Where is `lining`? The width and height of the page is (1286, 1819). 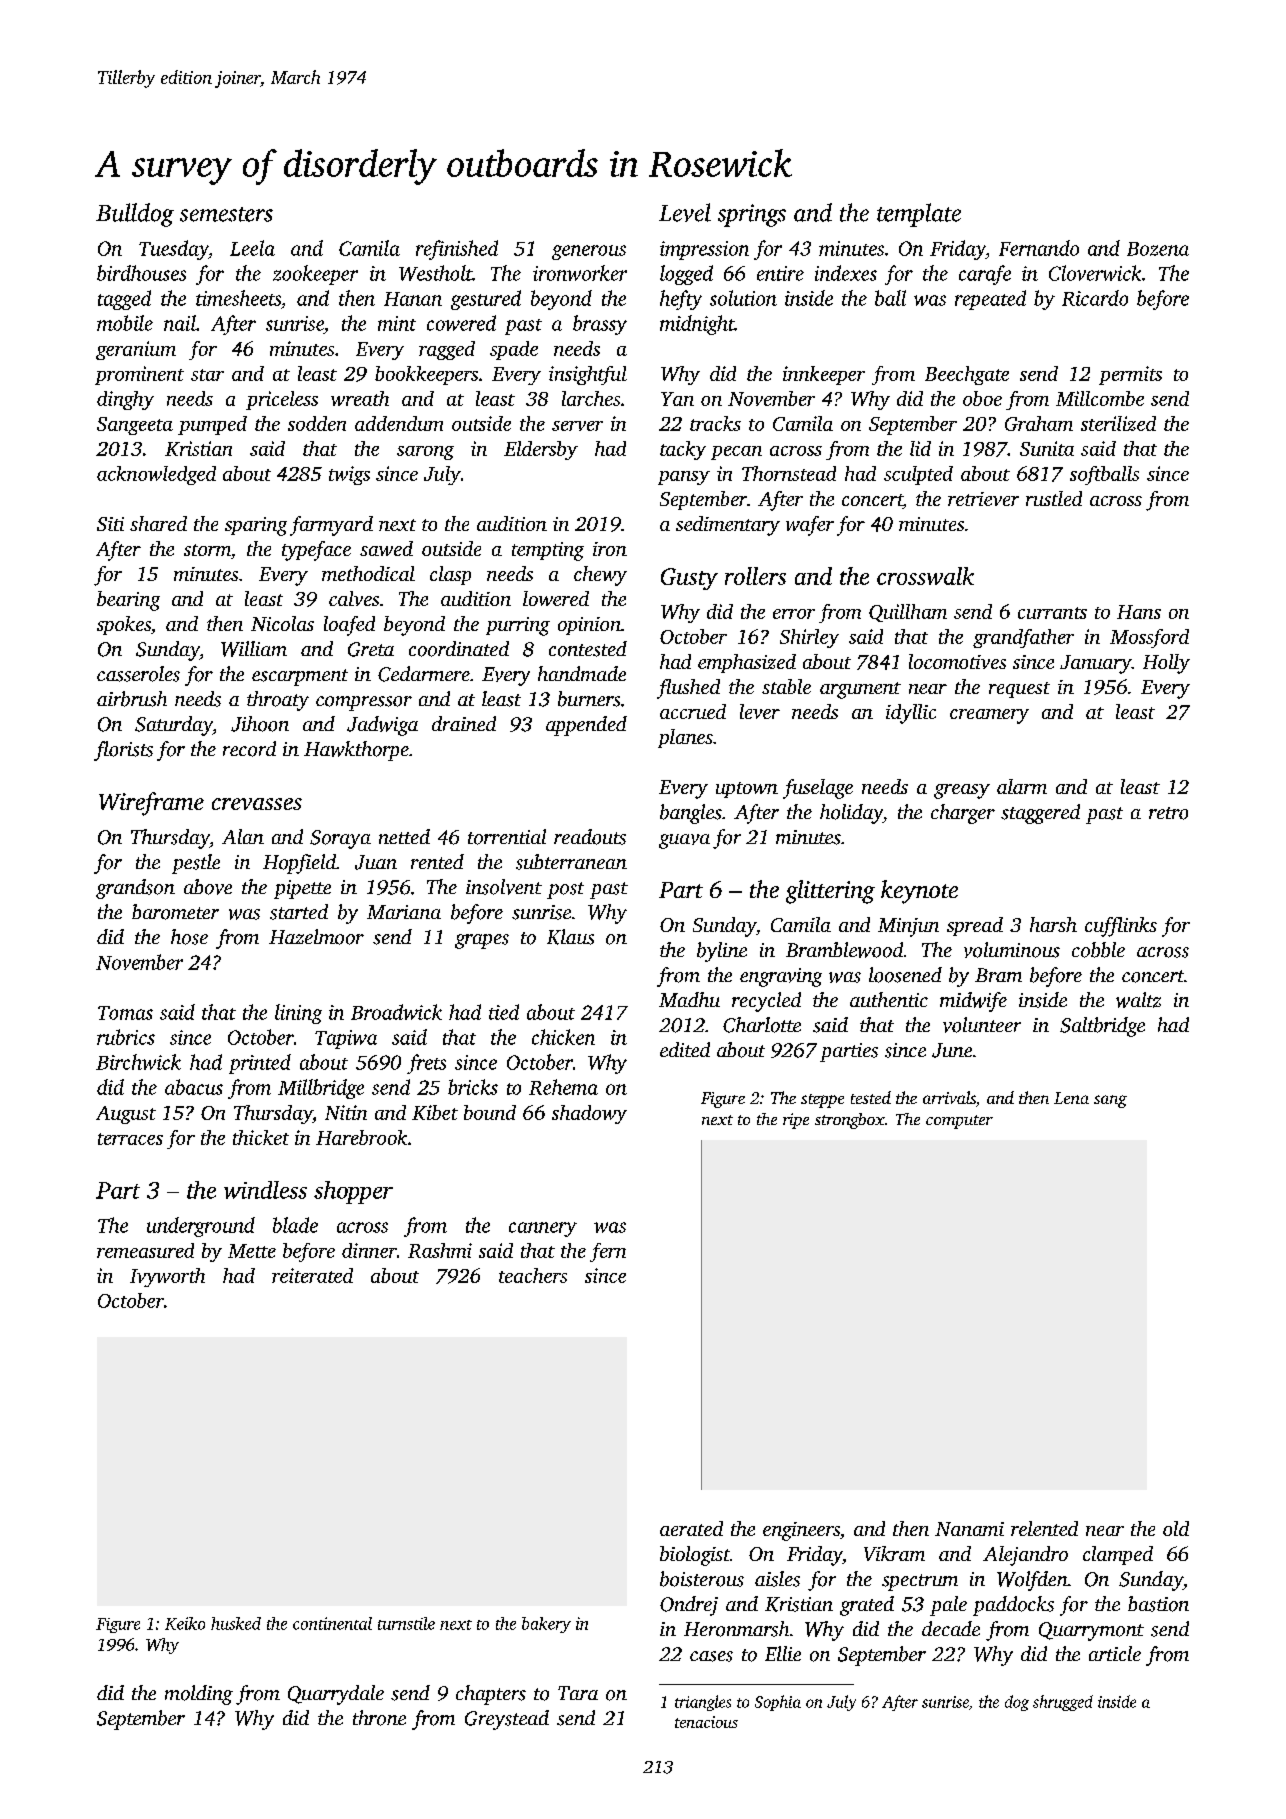
lining is located at coordinates (298, 1014).
